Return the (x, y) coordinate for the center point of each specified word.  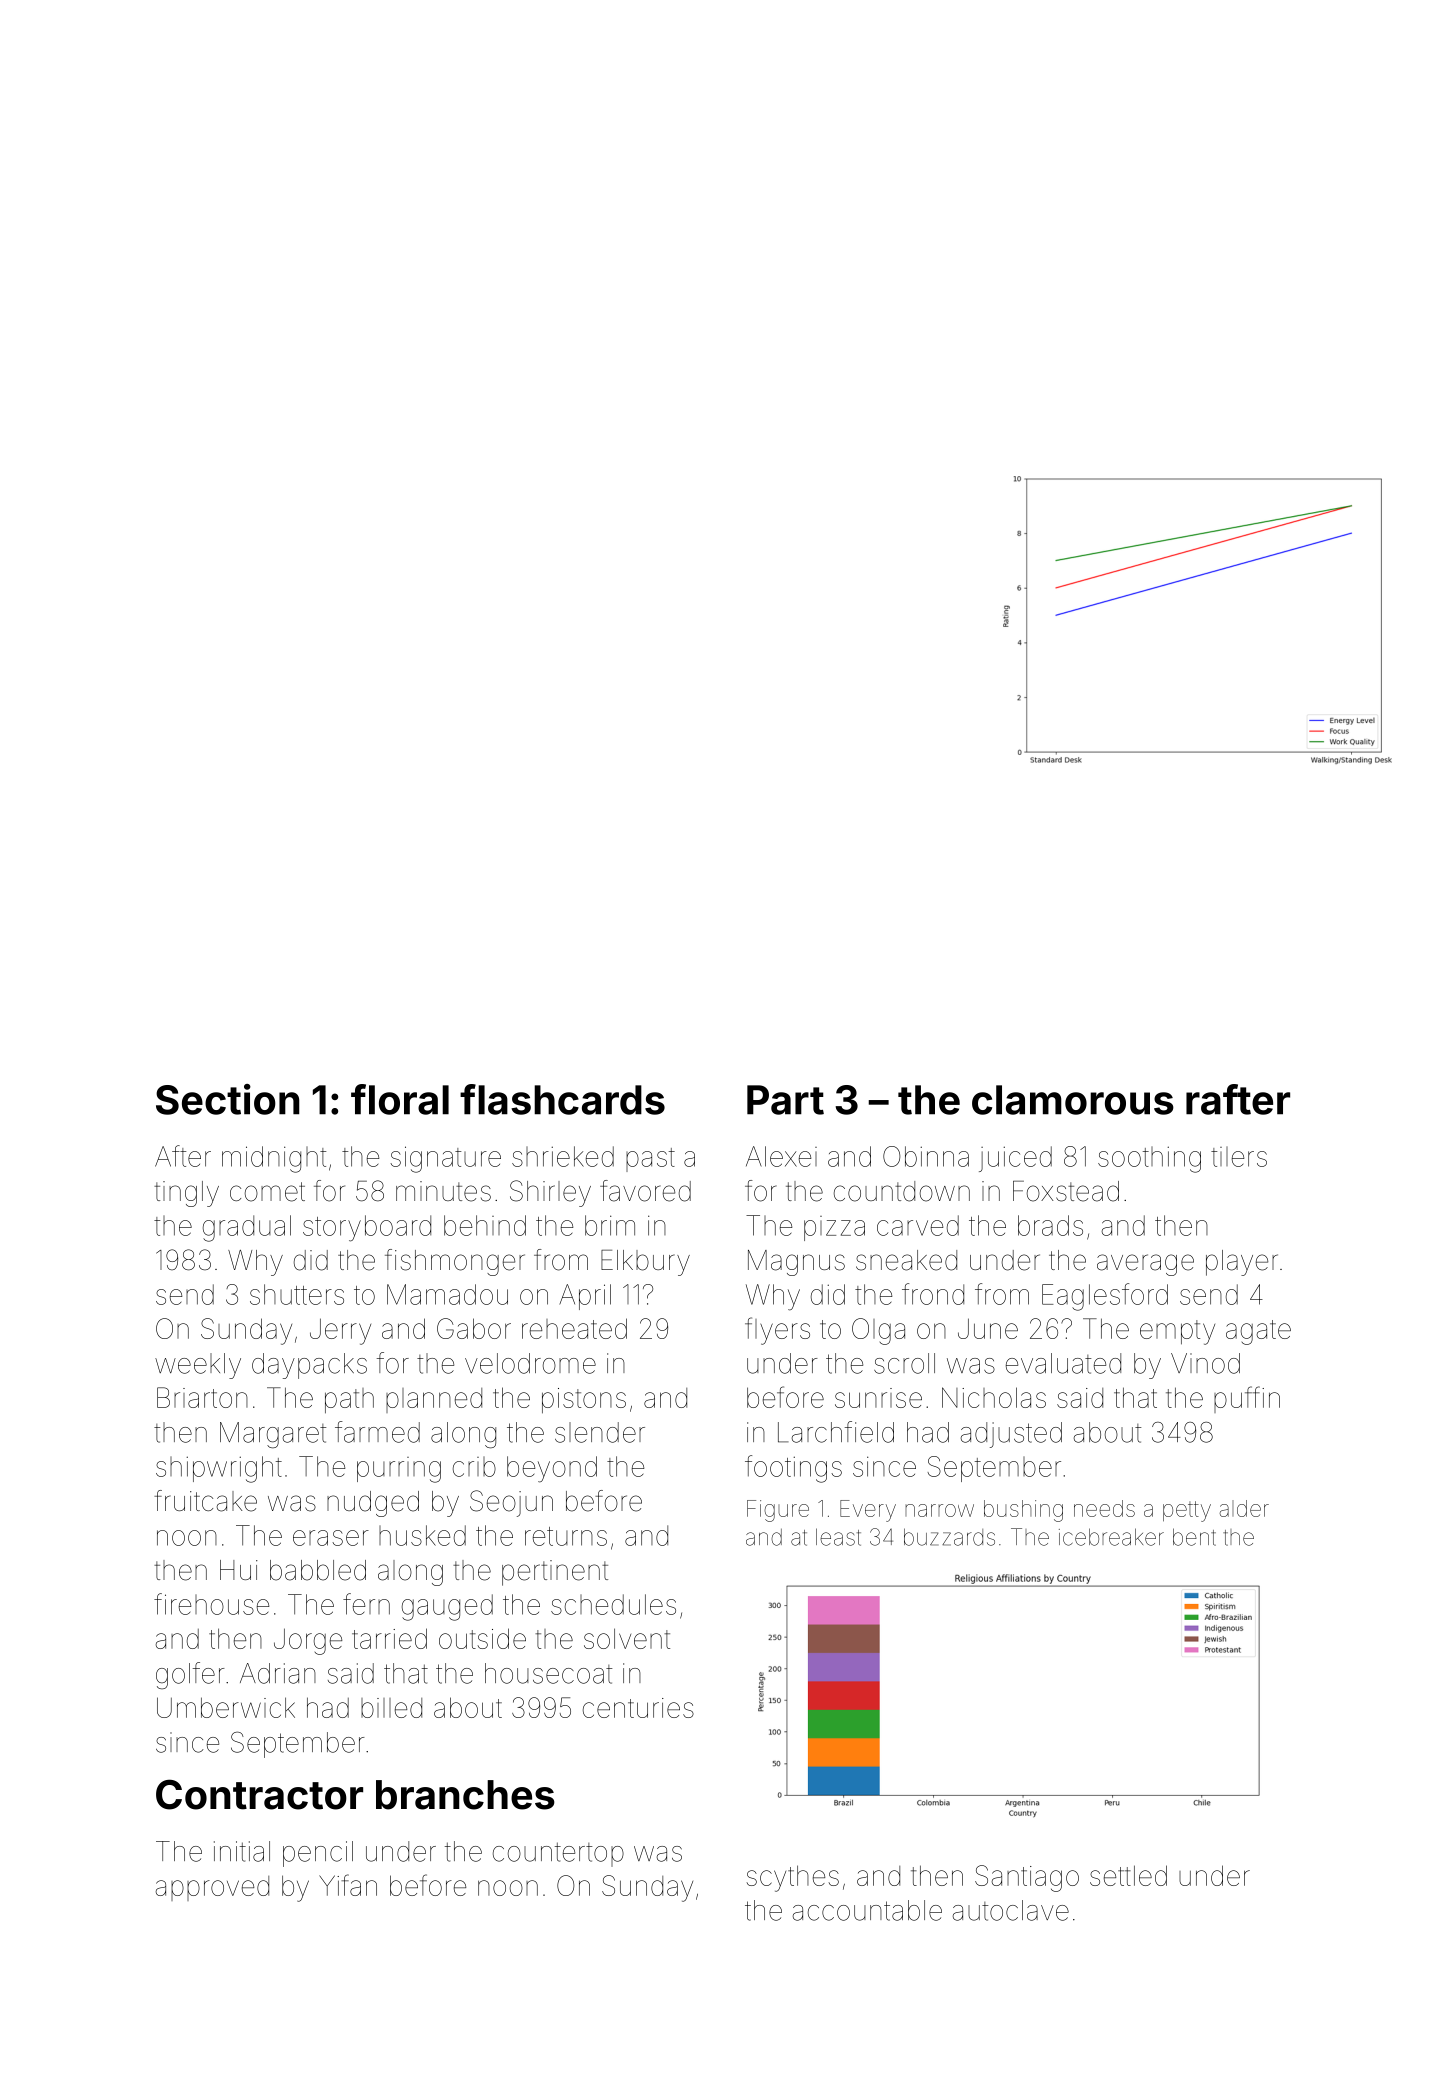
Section (228, 1099)
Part (785, 1100)
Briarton (202, 1397)
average (1145, 1265)
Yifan (348, 1885)
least (838, 1537)
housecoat (548, 1673)
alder (1244, 1508)
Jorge (308, 1641)
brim (610, 1225)
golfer (190, 1675)
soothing (1149, 1159)
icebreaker (1111, 1537)
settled (1128, 1875)
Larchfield (836, 1432)
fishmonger (455, 1262)
